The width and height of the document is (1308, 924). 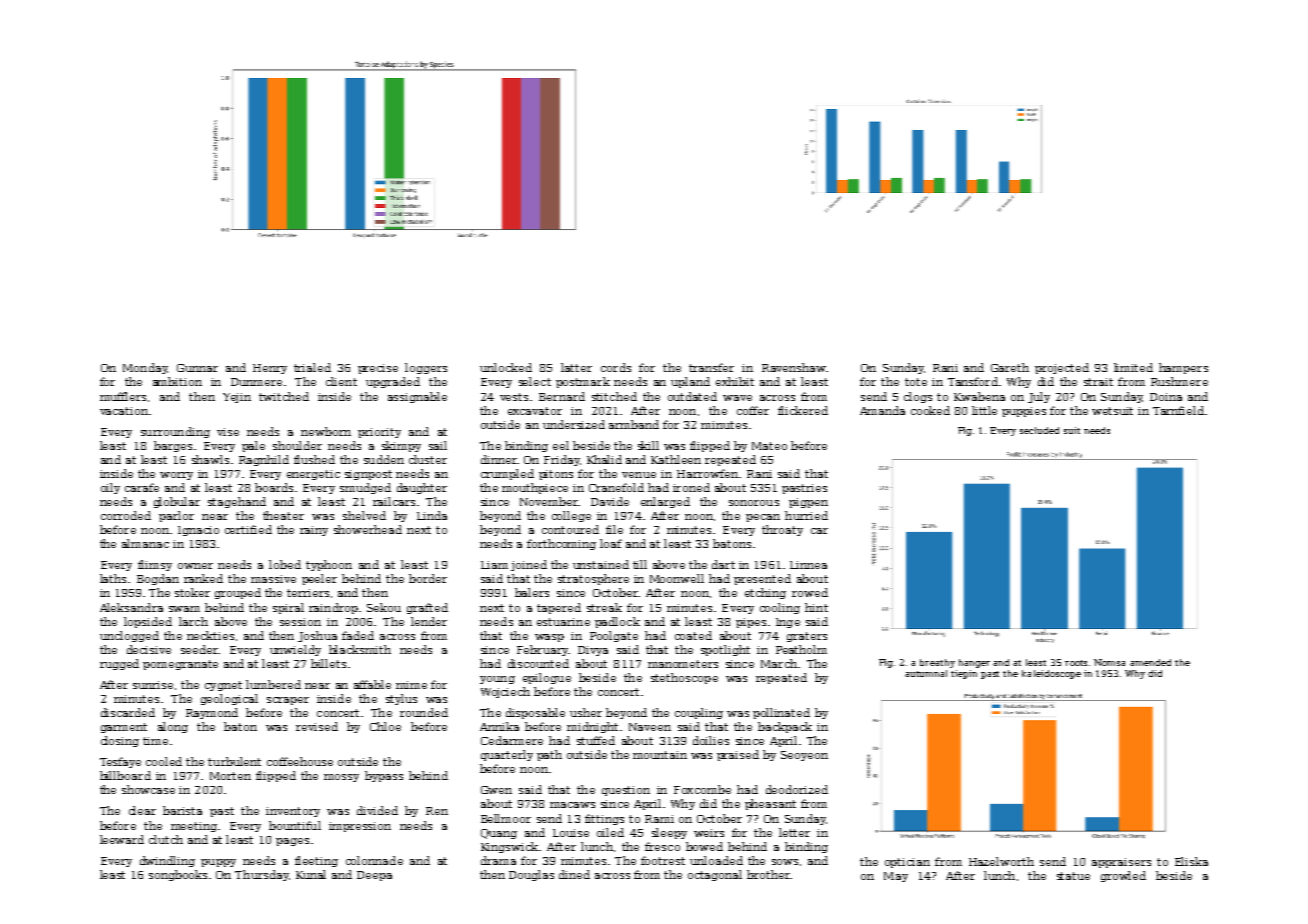 What do you see at coordinates (1178, 410) in the document?
I see `Tarnfield` at bounding box center [1178, 410].
